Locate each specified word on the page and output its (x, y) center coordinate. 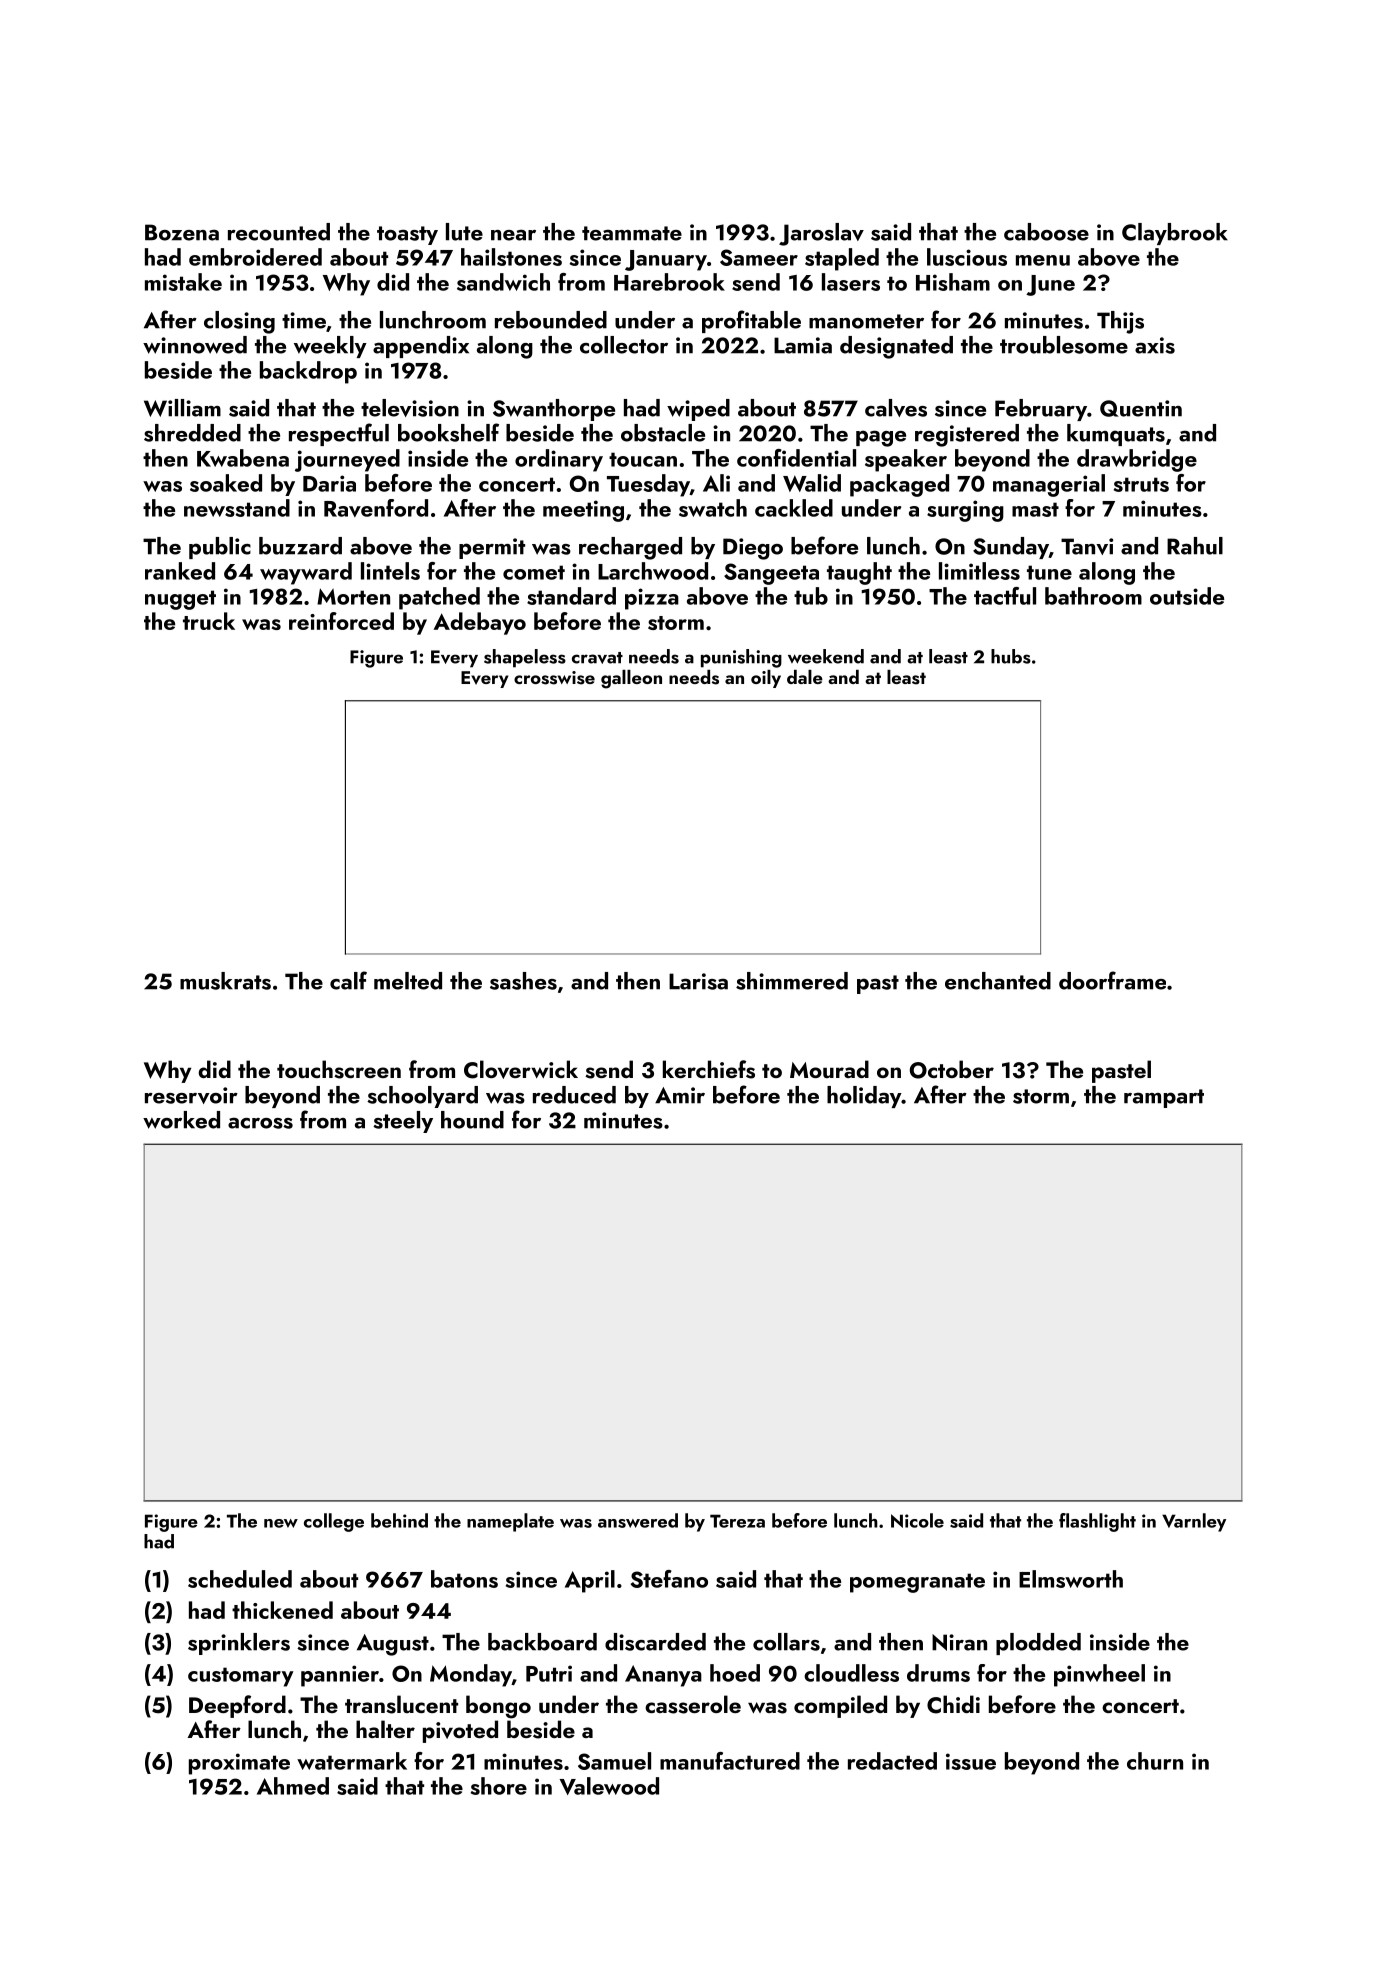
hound (472, 1120)
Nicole (917, 1520)
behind (399, 1520)
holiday (864, 1097)
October (952, 1069)
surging (965, 511)
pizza (652, 599)
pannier (340, 1676)
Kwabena (243, 458)
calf (348, 980)
